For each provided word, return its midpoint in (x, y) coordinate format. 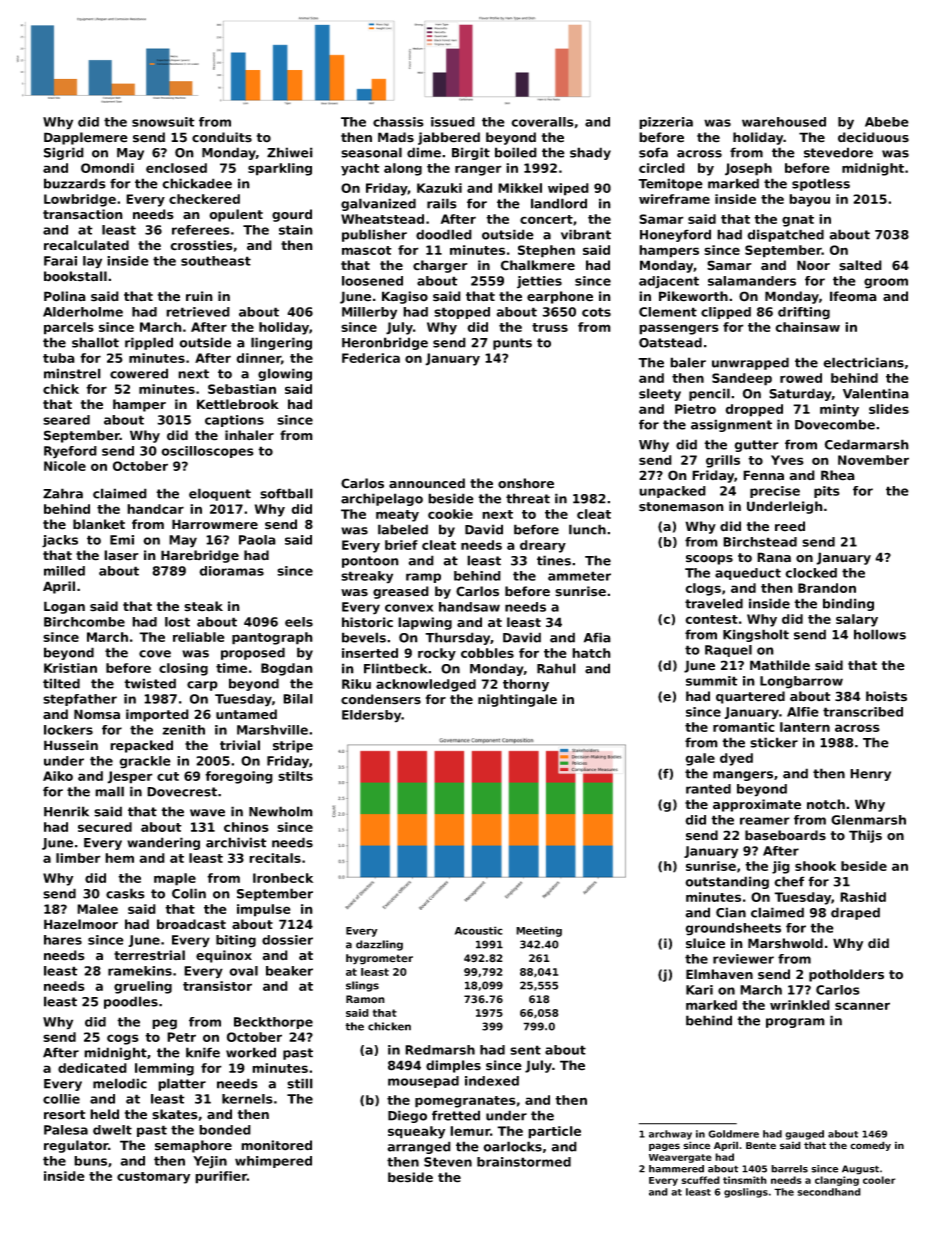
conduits (222, 137)
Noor (813, 265)
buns (90, 1161)
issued (453, 122)
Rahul (556, 668)
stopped (462, 313)
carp (202, 686)
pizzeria (666, 123)
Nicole (65, 466)
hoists (886, 696)
